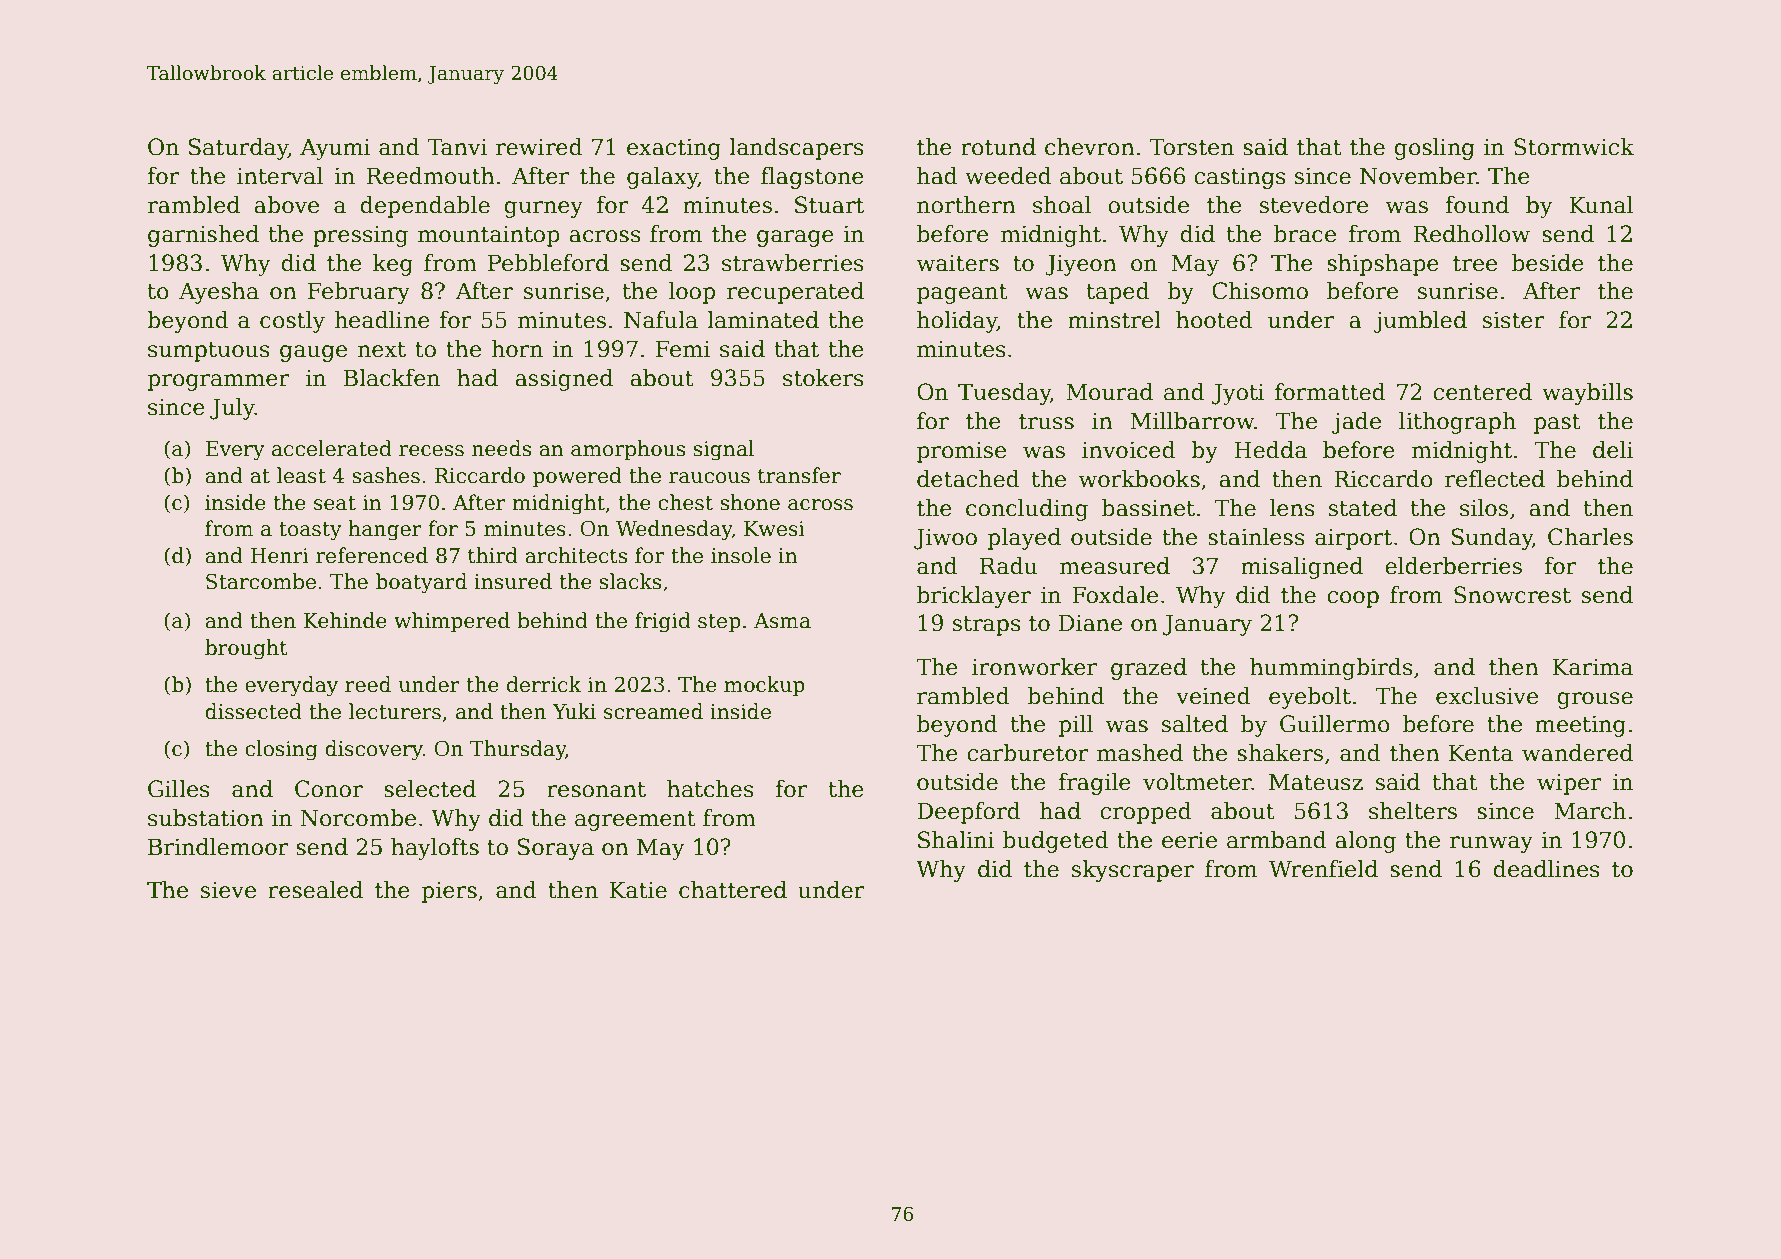 The height and width of the page is (1259, 1781). I want to click on selected, so click(430, 789).
